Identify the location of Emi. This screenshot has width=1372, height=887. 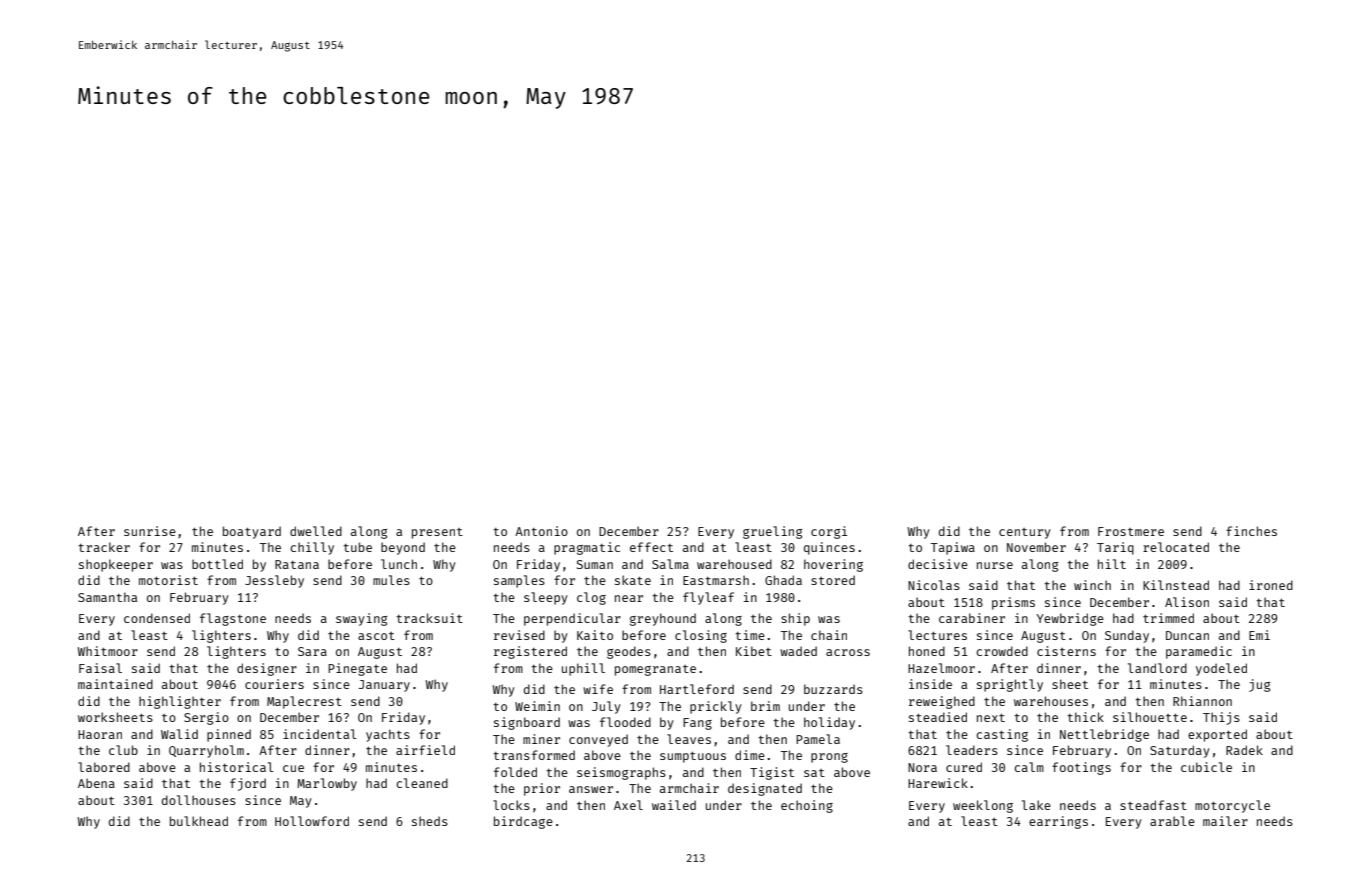
(1259, 635).
